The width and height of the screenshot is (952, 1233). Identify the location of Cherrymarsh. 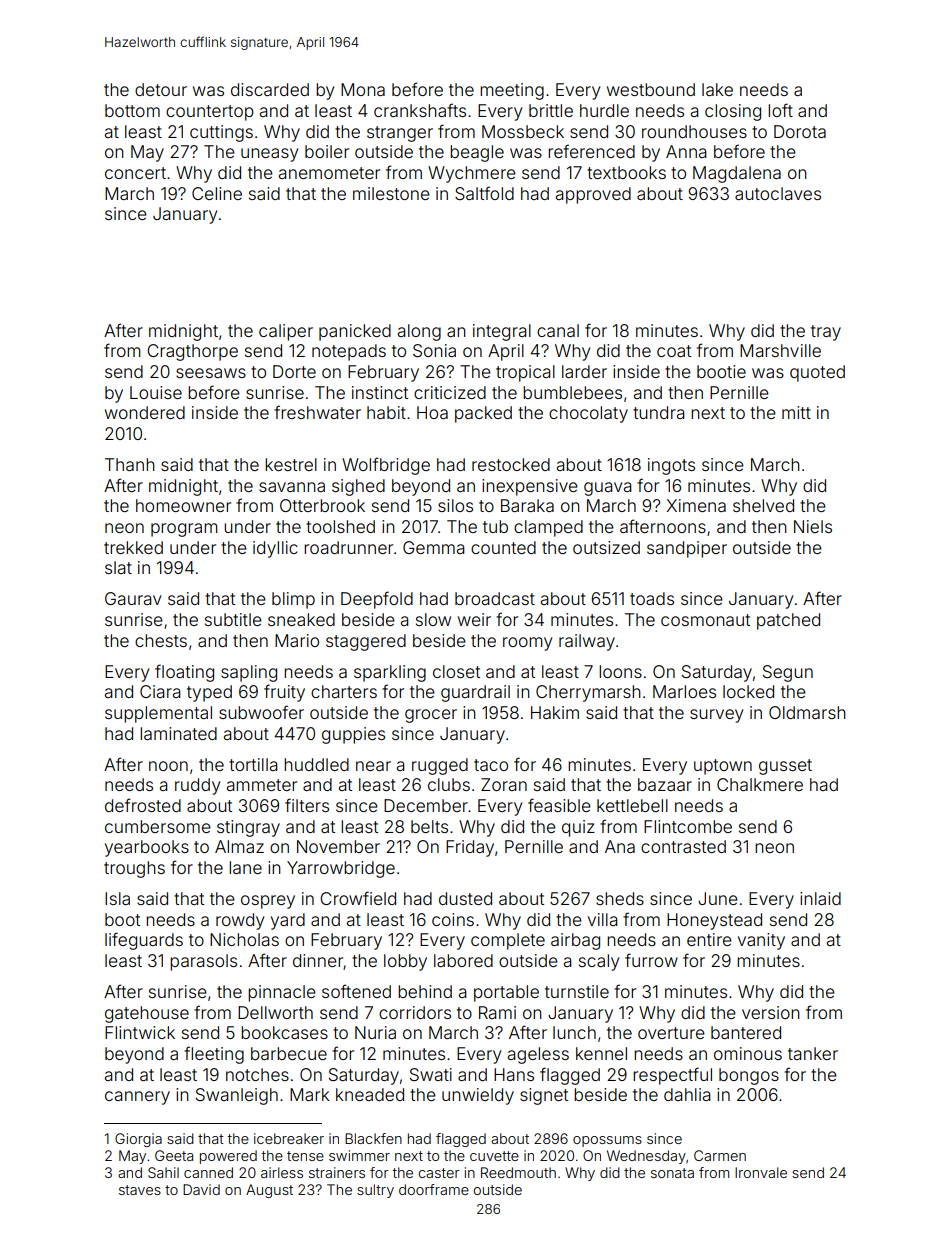
(588, 693).
